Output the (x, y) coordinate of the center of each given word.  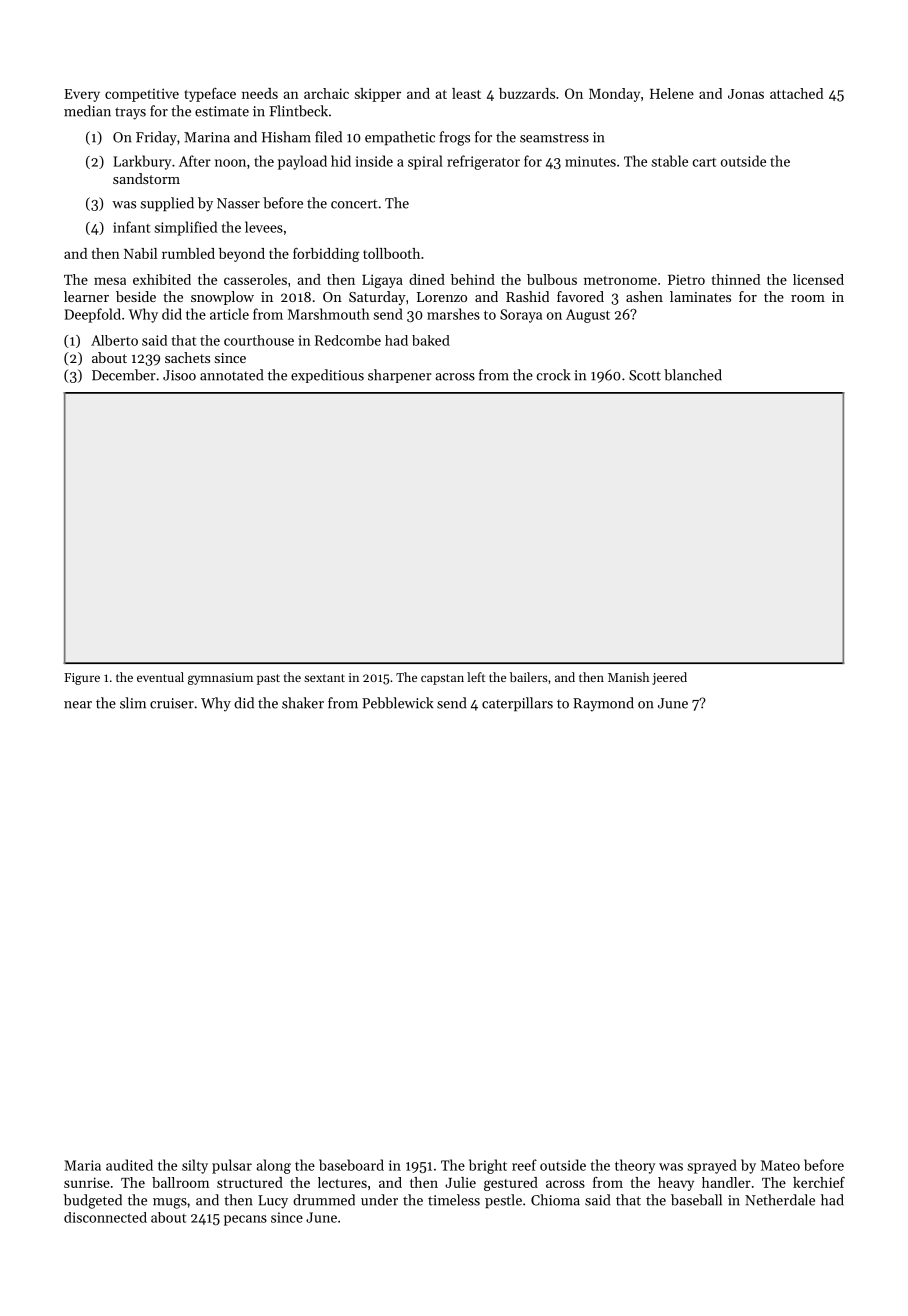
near (78, 705)
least (466, 93)
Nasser (238, 203)
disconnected (105, 1217)
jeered (669, 678)
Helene (672, 93)
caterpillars (517, 704)
